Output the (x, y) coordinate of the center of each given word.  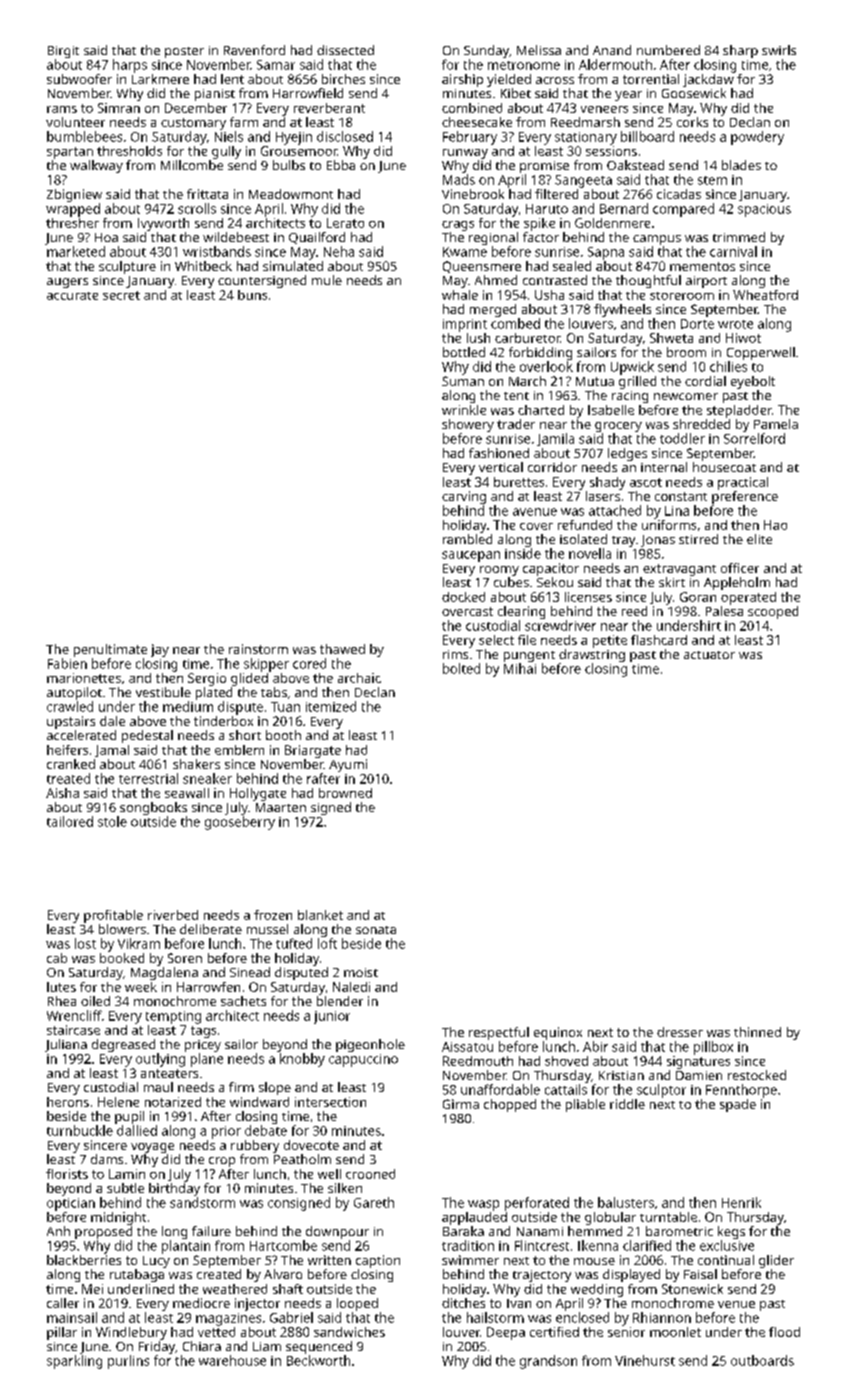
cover (536, 526)
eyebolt (753, 382)
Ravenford (254, 50)
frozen (273, 915)
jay (160, 650)
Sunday (486, 51)
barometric (679, 1231)
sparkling (74, 1362)
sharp (740, 51)
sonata (376, 930)
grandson (548, 1362)
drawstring (592, 655)
